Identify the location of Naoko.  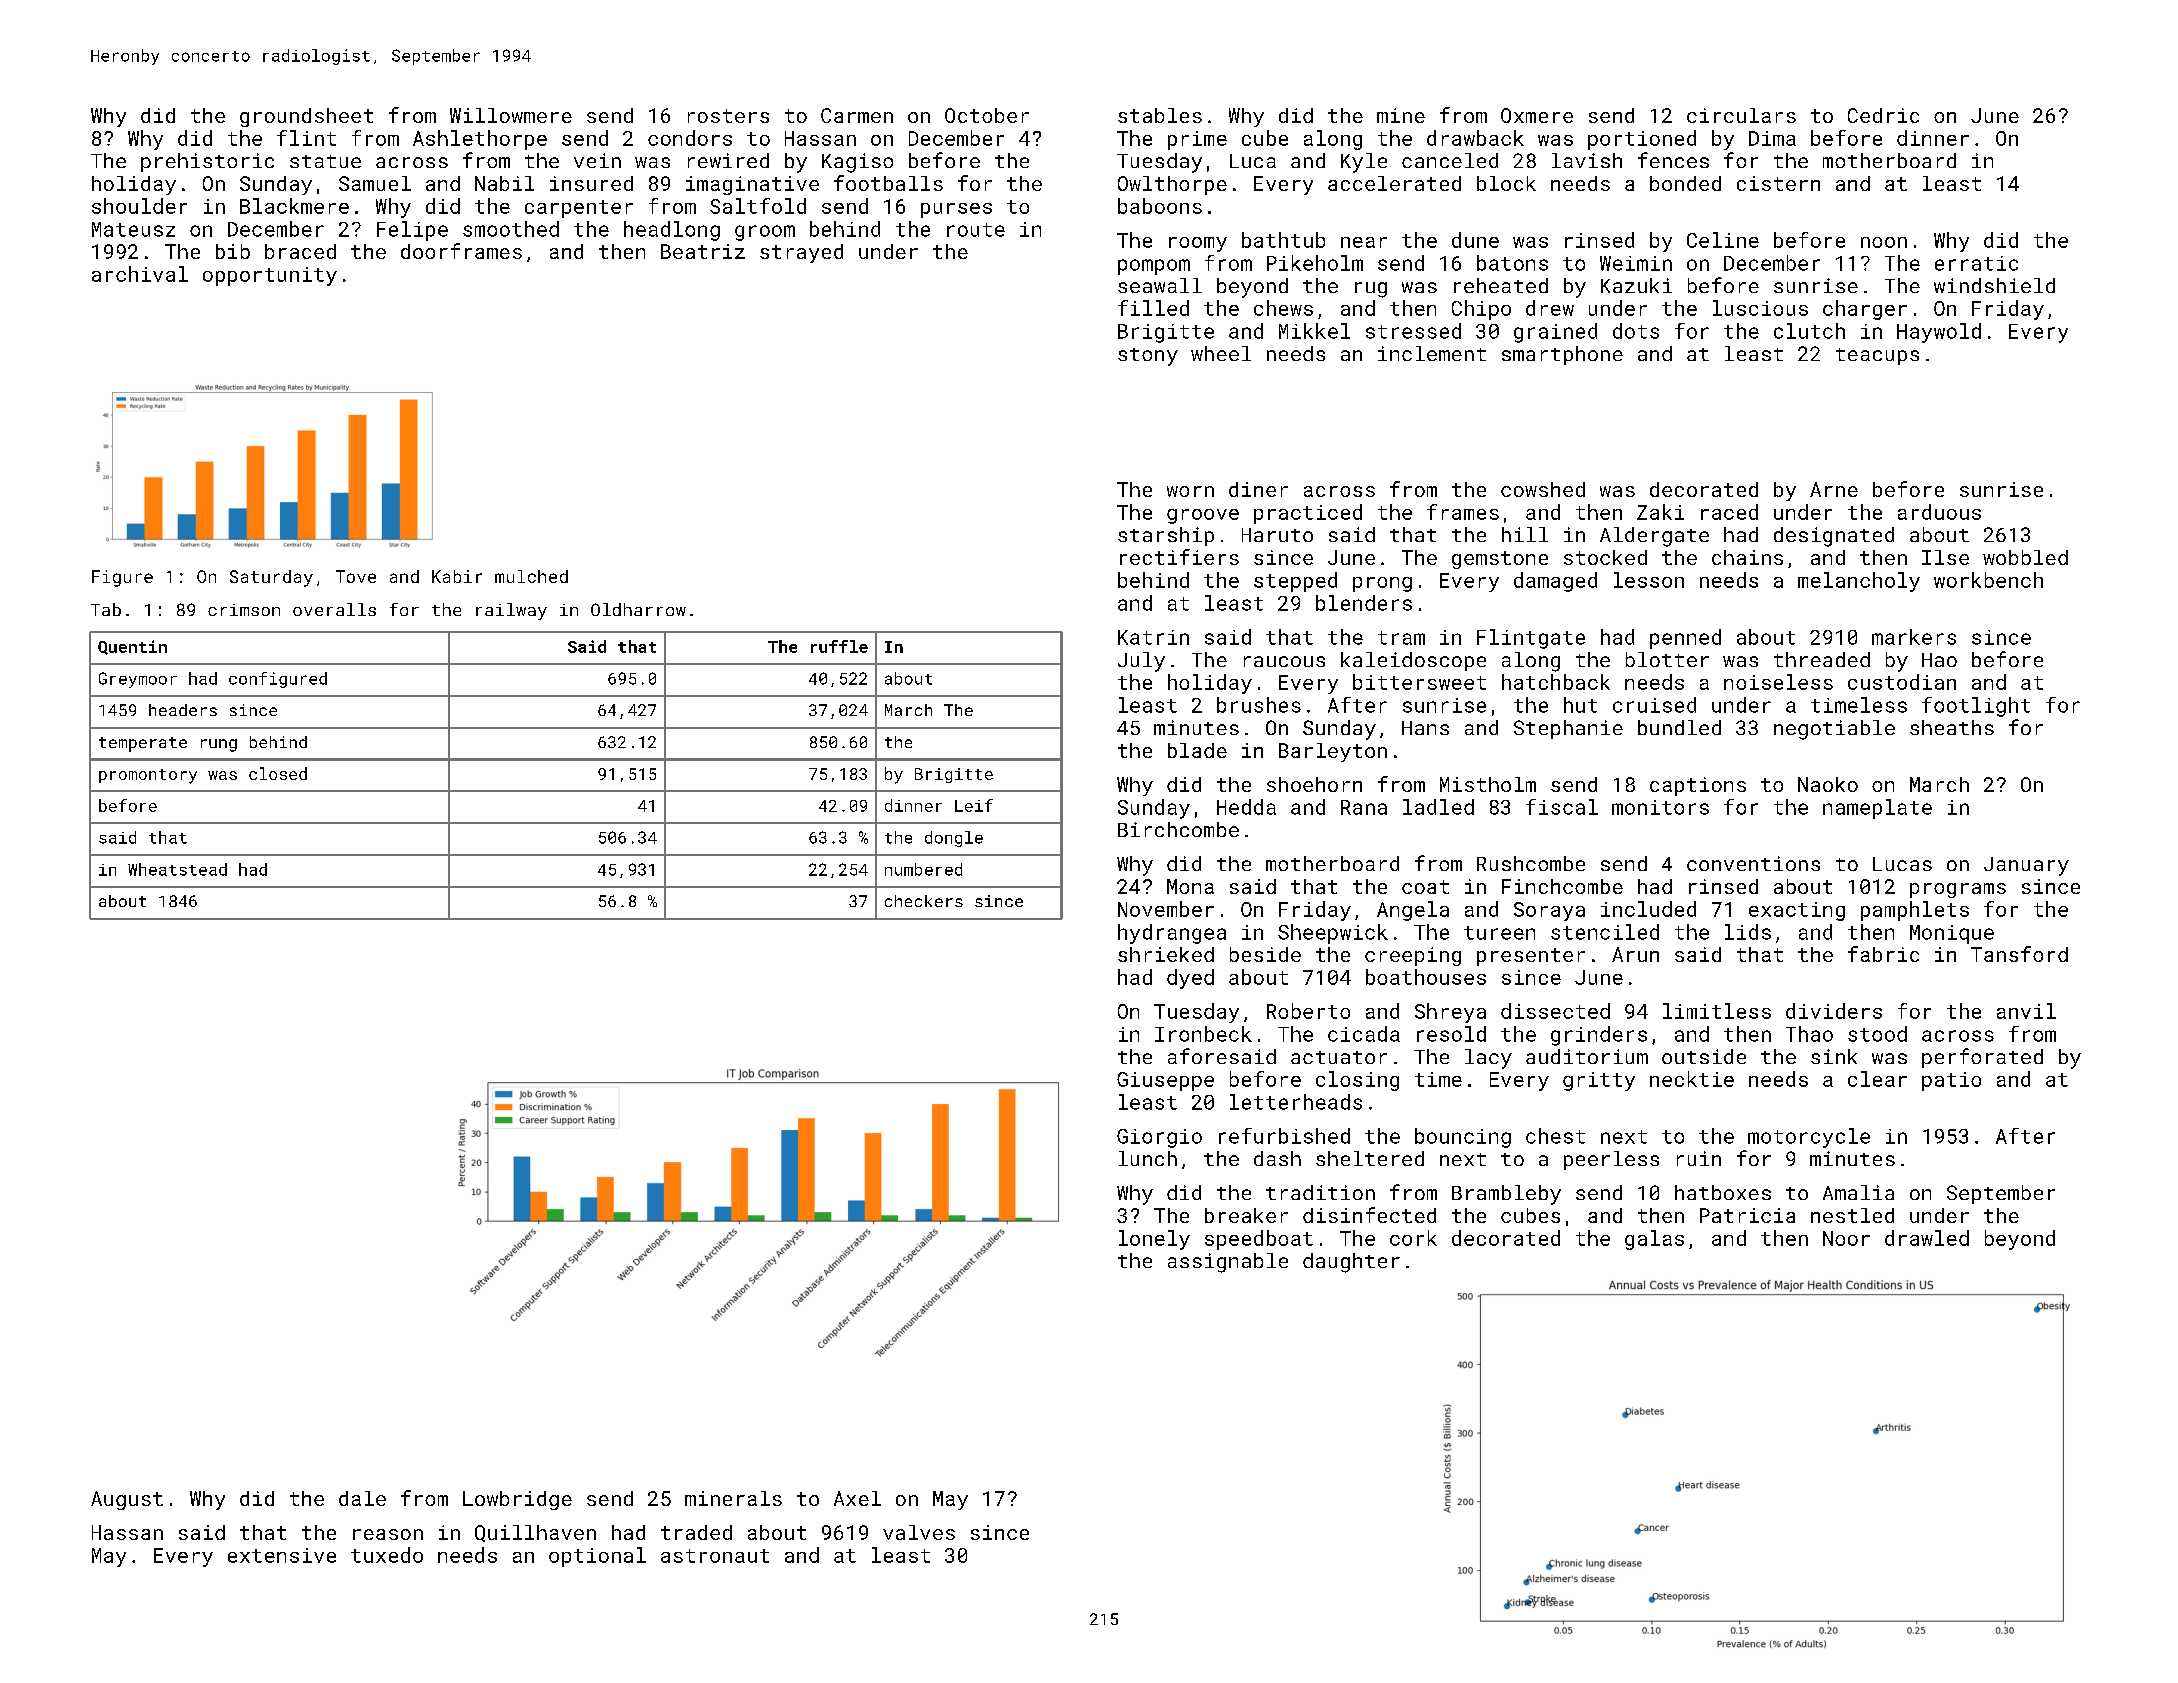
(1828, 784).
